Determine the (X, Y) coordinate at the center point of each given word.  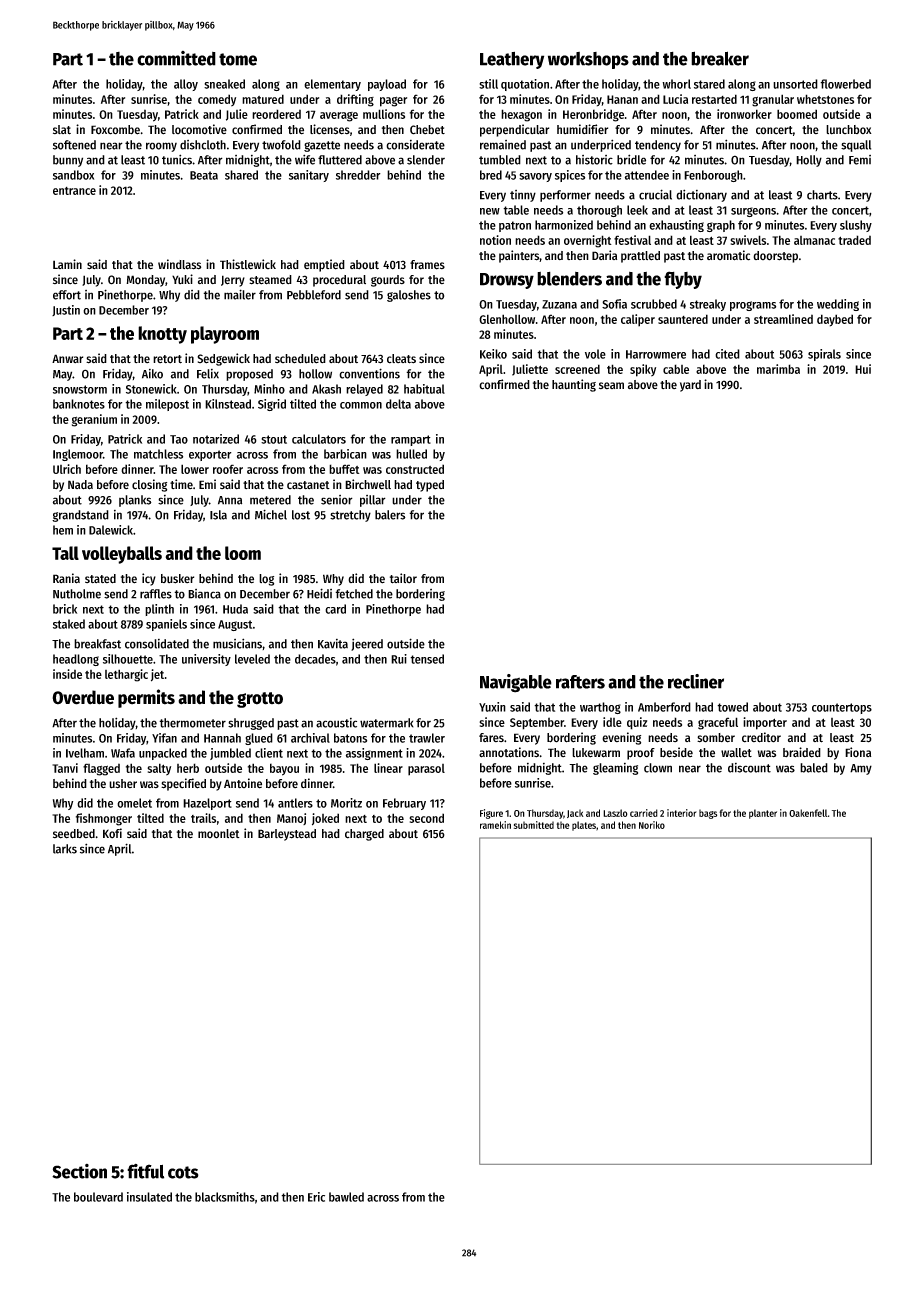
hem (63, 530)
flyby (683, 280)
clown (658, 768)
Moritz (346, 803)
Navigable (516, 683)
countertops (842, 708)
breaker (720, 58)
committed (176, 58)
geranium (94, 420)
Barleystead (287, 835)
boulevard (98, 1197)
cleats (401, 359)
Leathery (512, 60)
